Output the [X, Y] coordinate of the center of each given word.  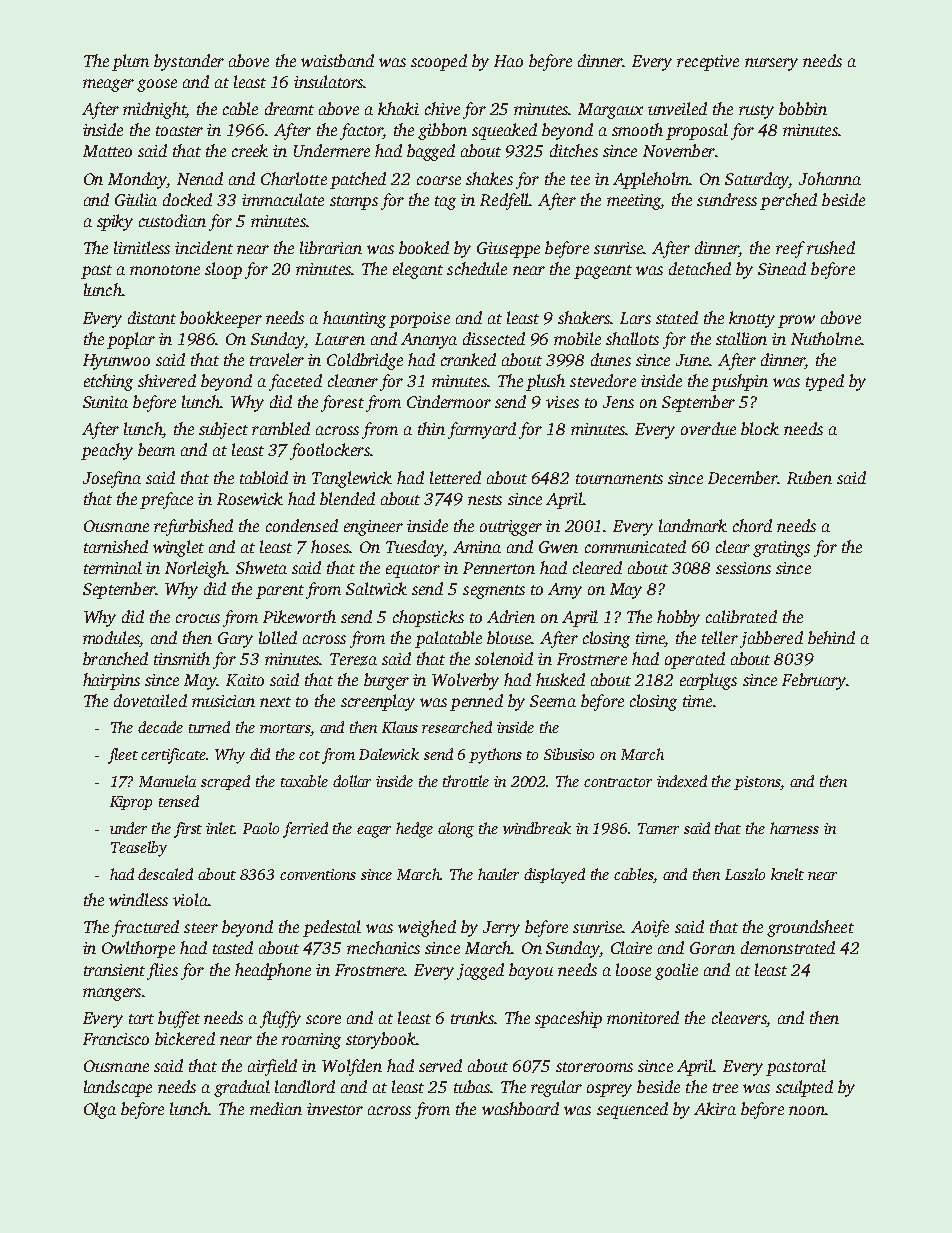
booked [424, 247]
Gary [235, 640]
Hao [508, 61]
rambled [281, 428]
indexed [682, 781]
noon [807, 1110]
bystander [189, 62]
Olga [100, 1110]
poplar [131, 340]
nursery [771, 64]
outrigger [511, 528]
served [440, 1065]
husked [560, 679]
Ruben [809, 477]
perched [788, 201]
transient [114, 970]
